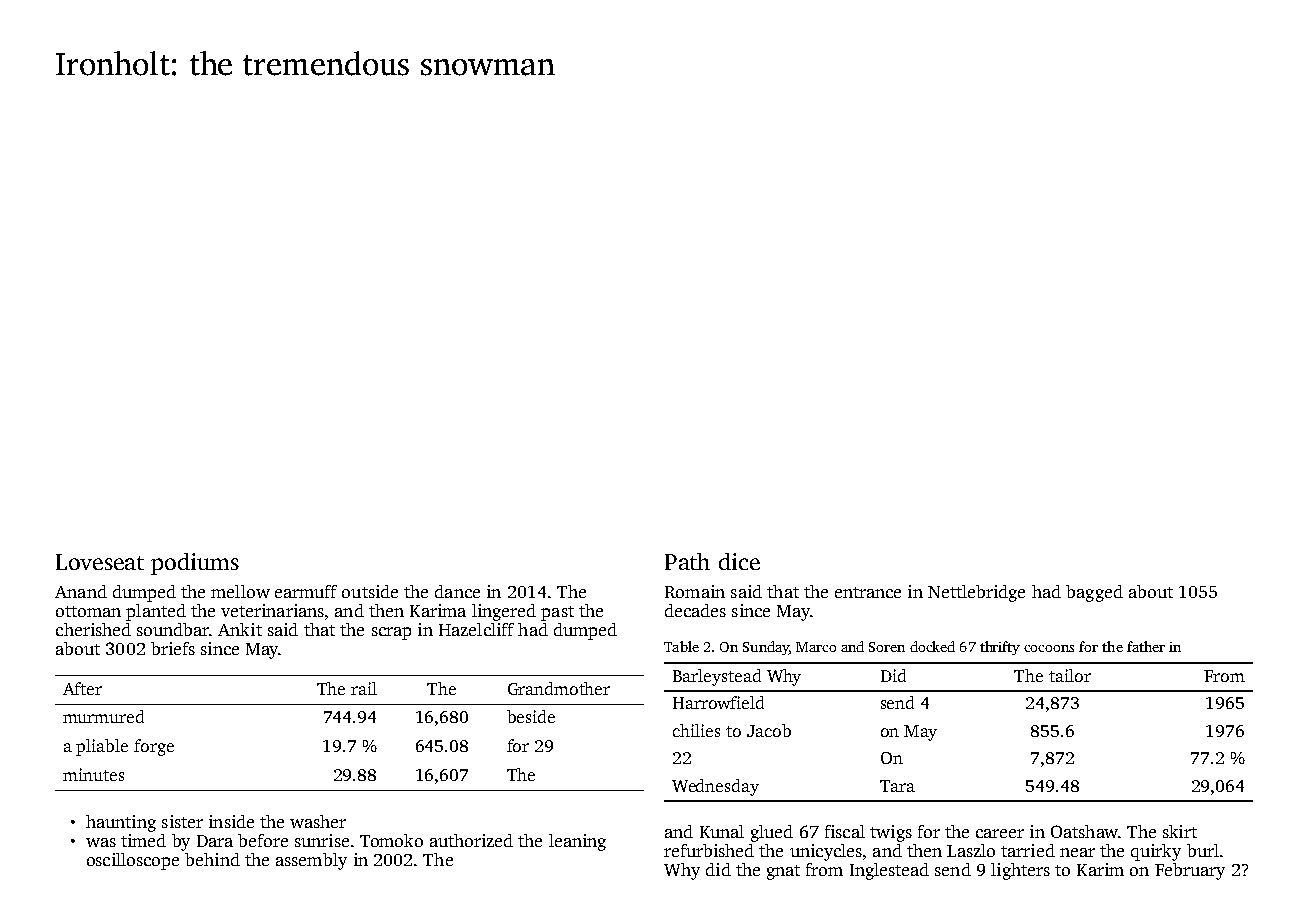  Describe the element at coordinates (891, 833) in the screenshot. I see `twigs` at that location.
